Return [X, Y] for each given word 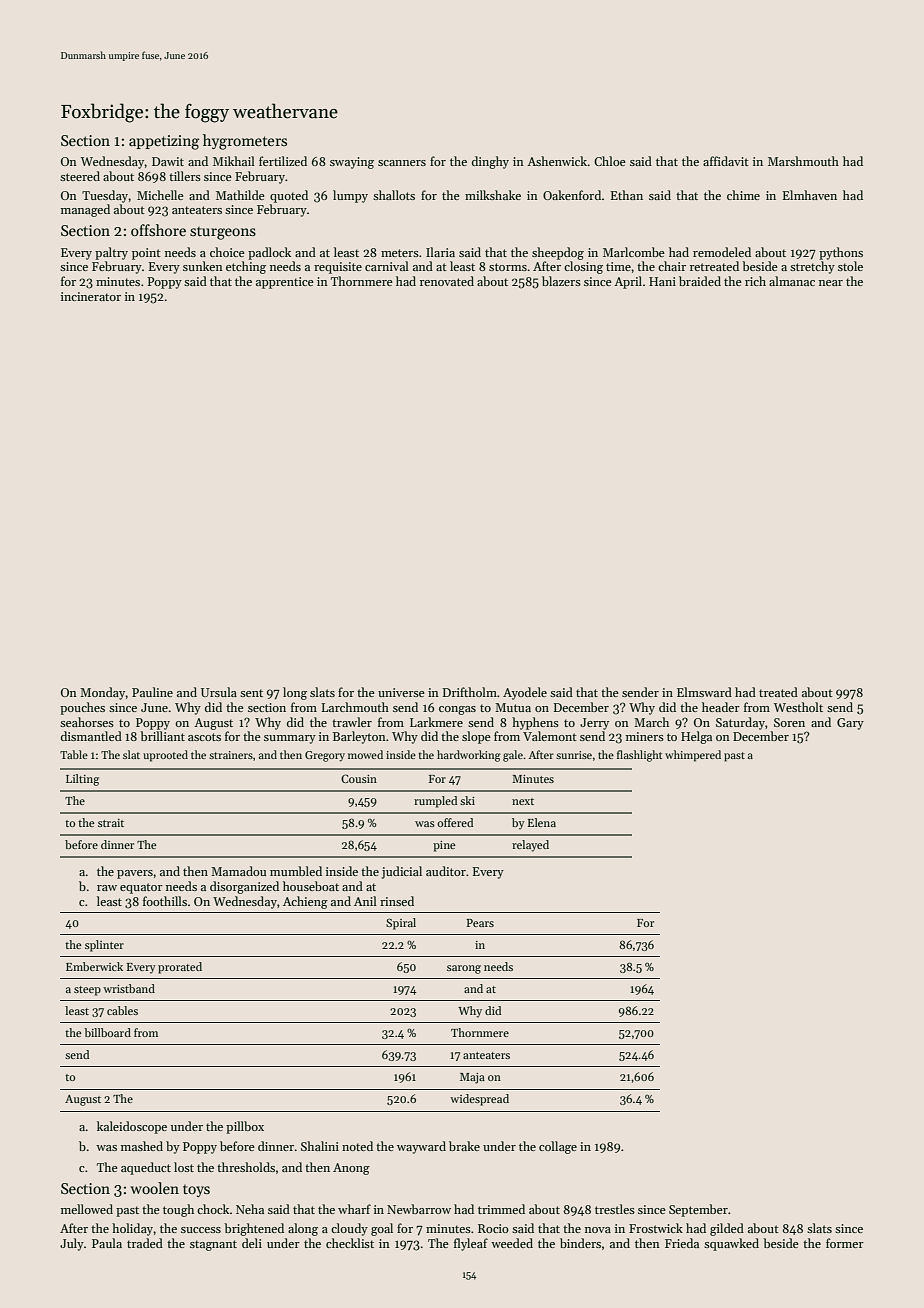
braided [700, 281]
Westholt [798, 707]
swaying [352, 163]
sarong [464, 969]
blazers [561, 281]
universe [401, 692]
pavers [135, 874]
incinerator [91, 296]
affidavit [726, 161]
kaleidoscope [132, 1127]
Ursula [219, 692]
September [698, 1210]
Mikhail [234, 161]
